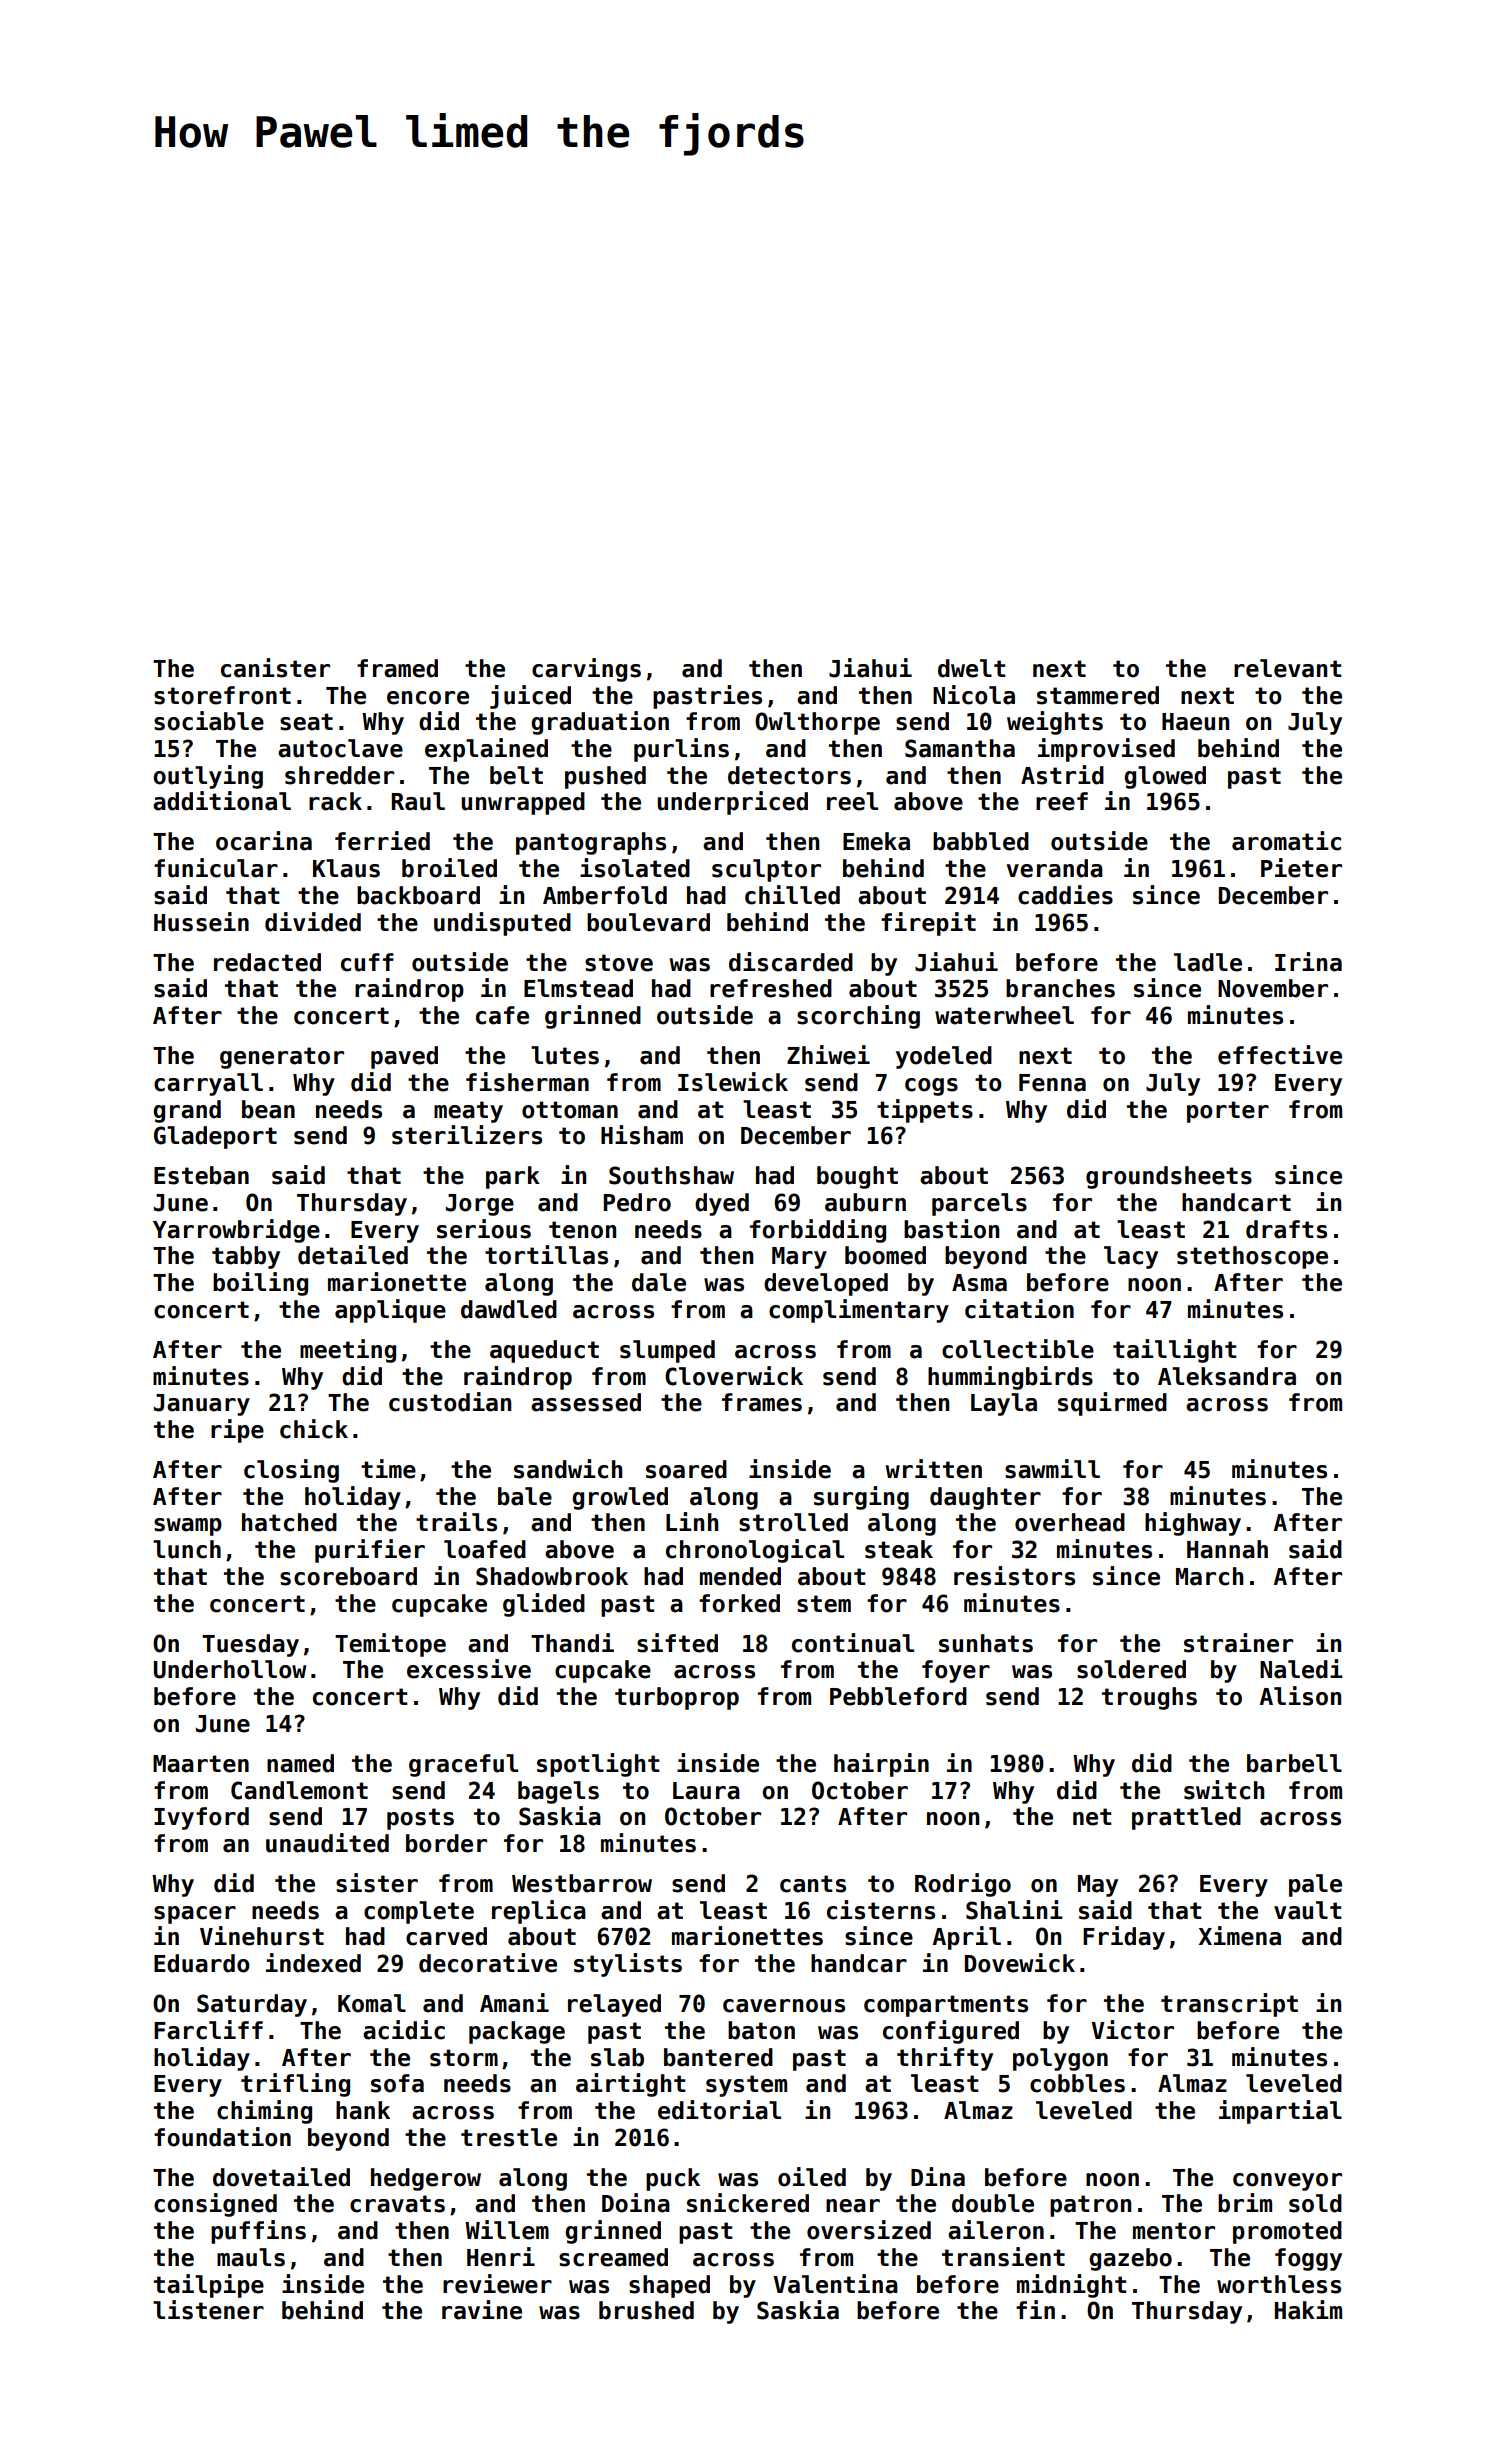 This page has height=2464, width=1496. Describe the element at coordinates (1062, 801) in the page. I see `reef` at that location.
